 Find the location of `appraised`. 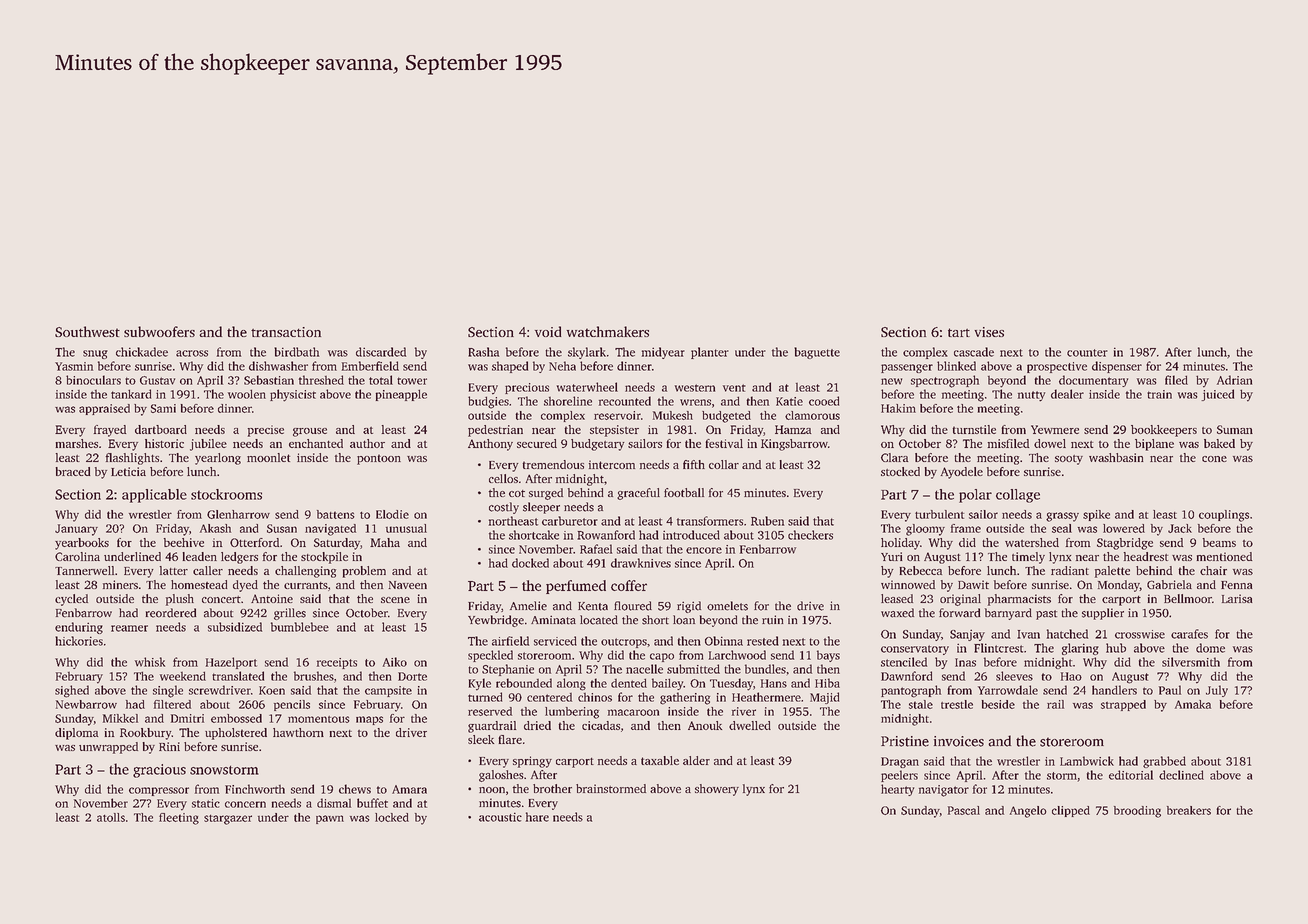

appraised is located at coordinates (104, 409).
